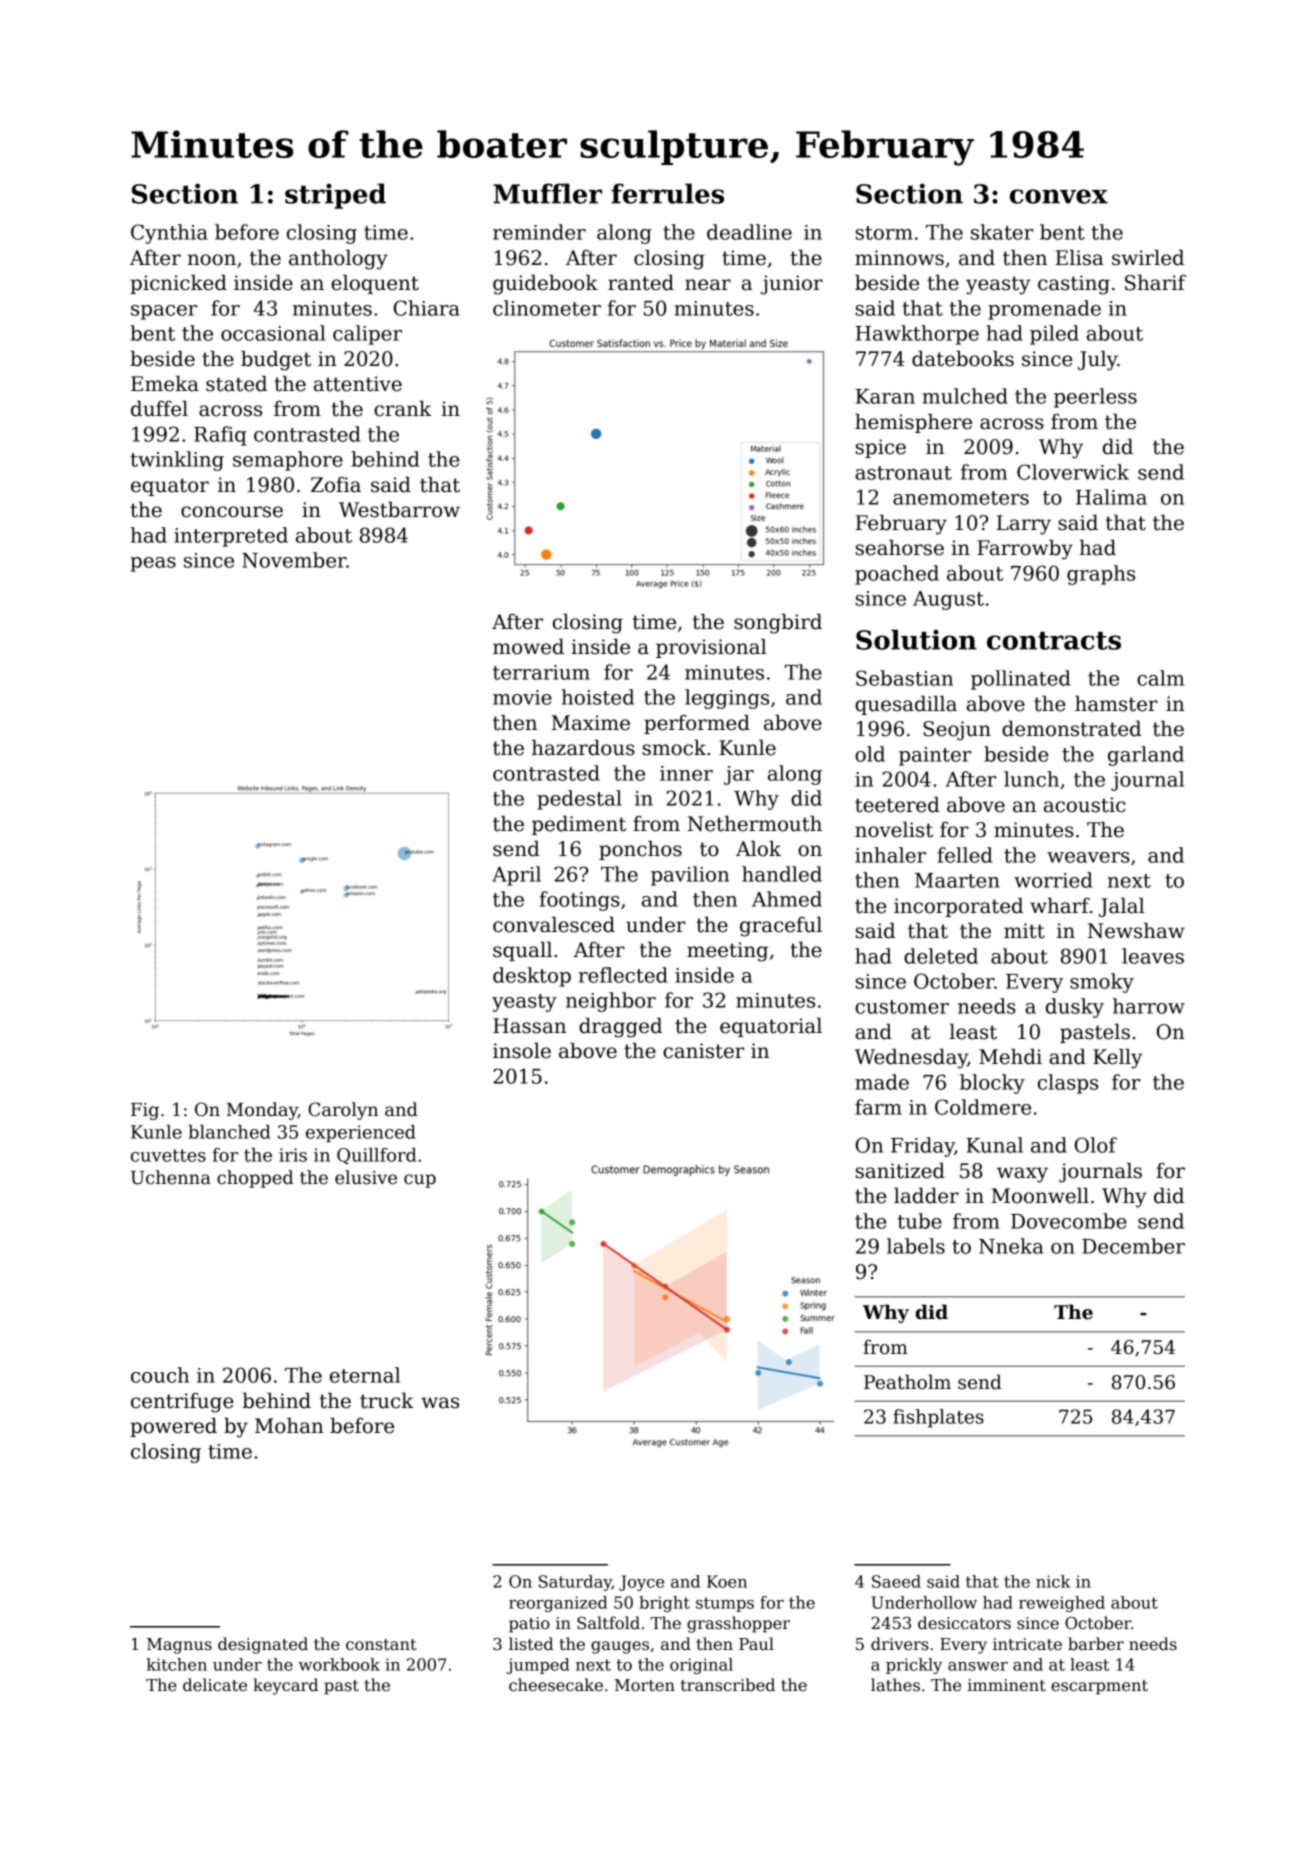  What do you see at coordinates (236, 384) in the page?
I see `stated` at bounding box center [236, 384].
